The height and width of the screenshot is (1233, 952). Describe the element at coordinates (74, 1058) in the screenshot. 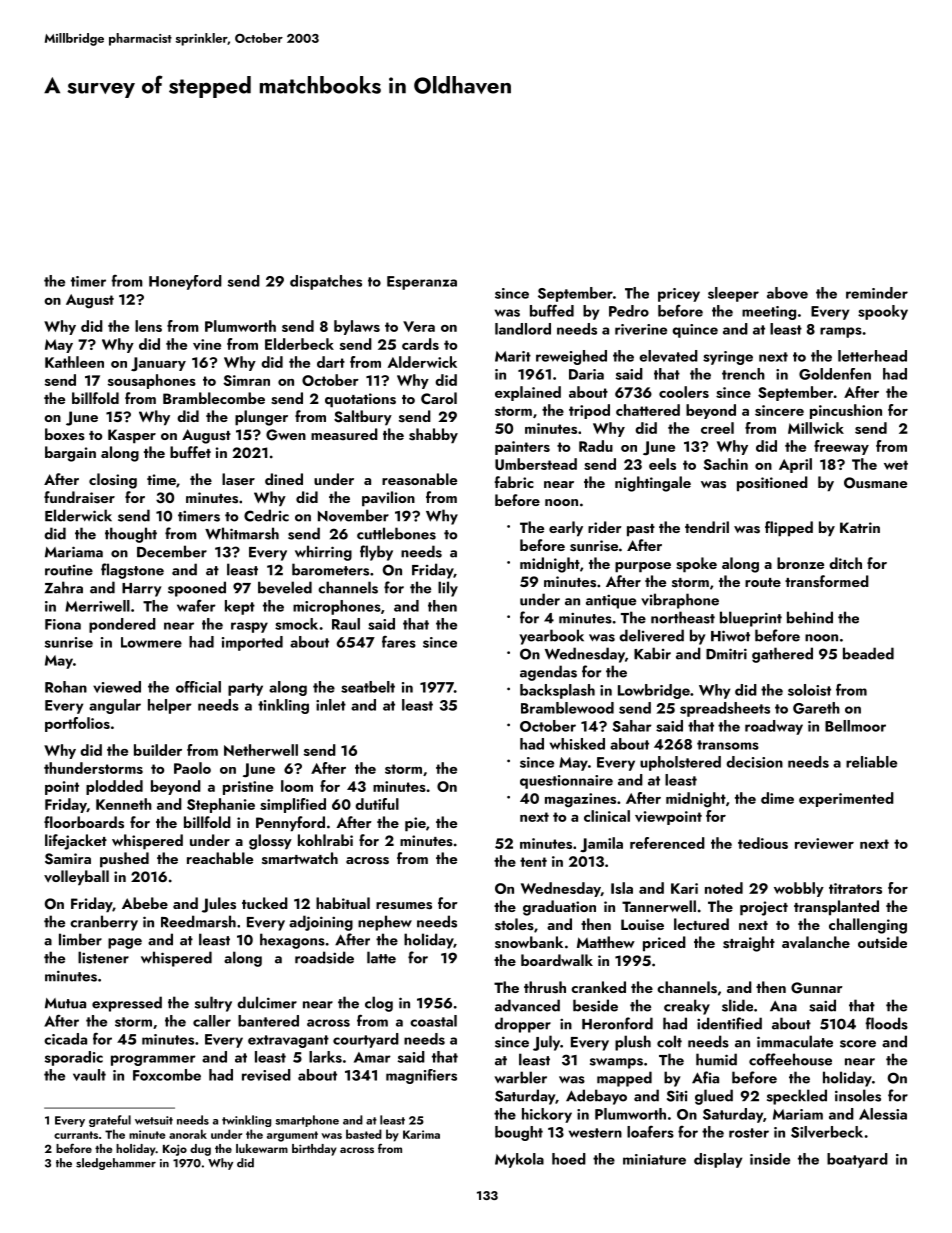

I see `sporadic` at that location.
